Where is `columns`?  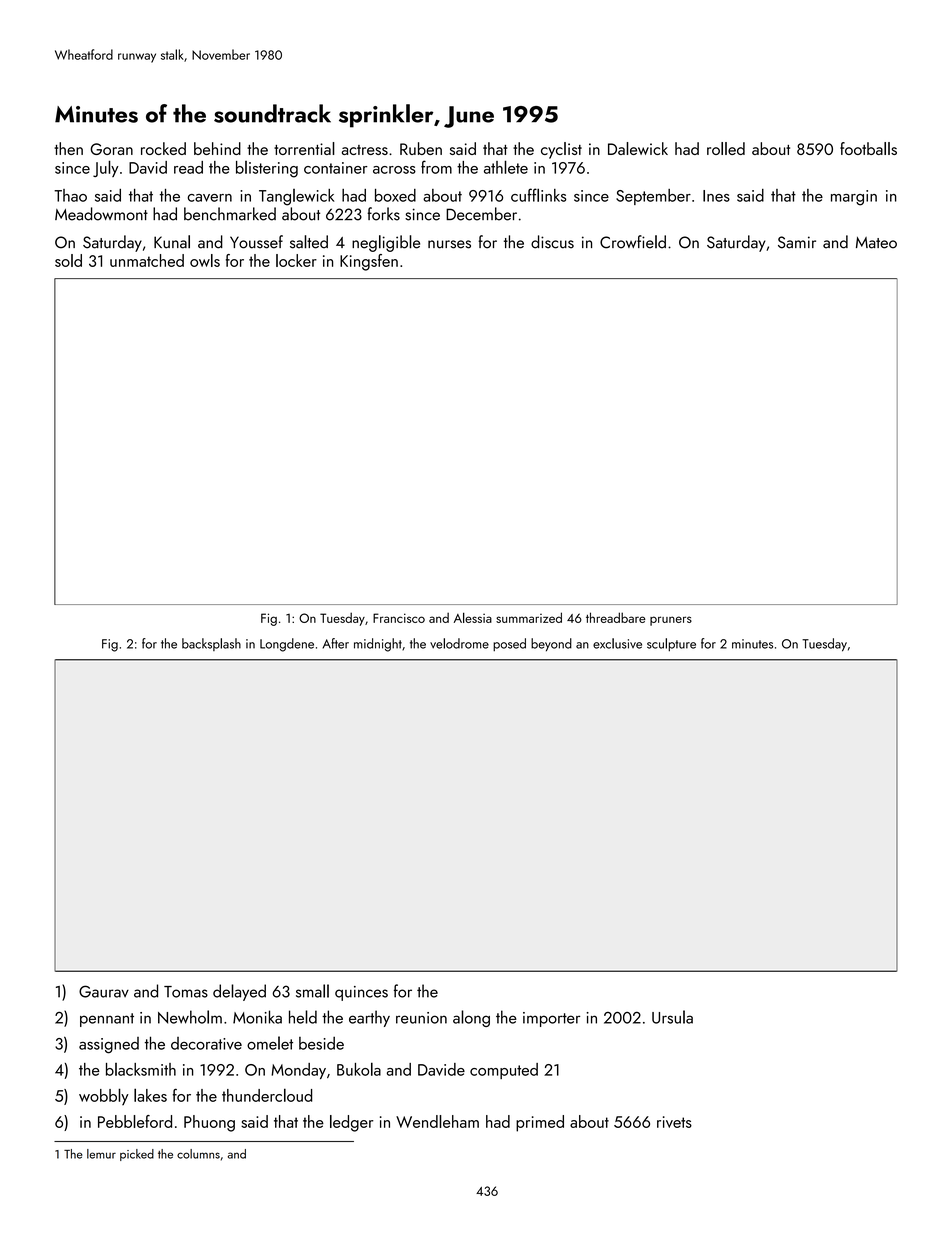 columns is located at coordinates (198, 1154).
